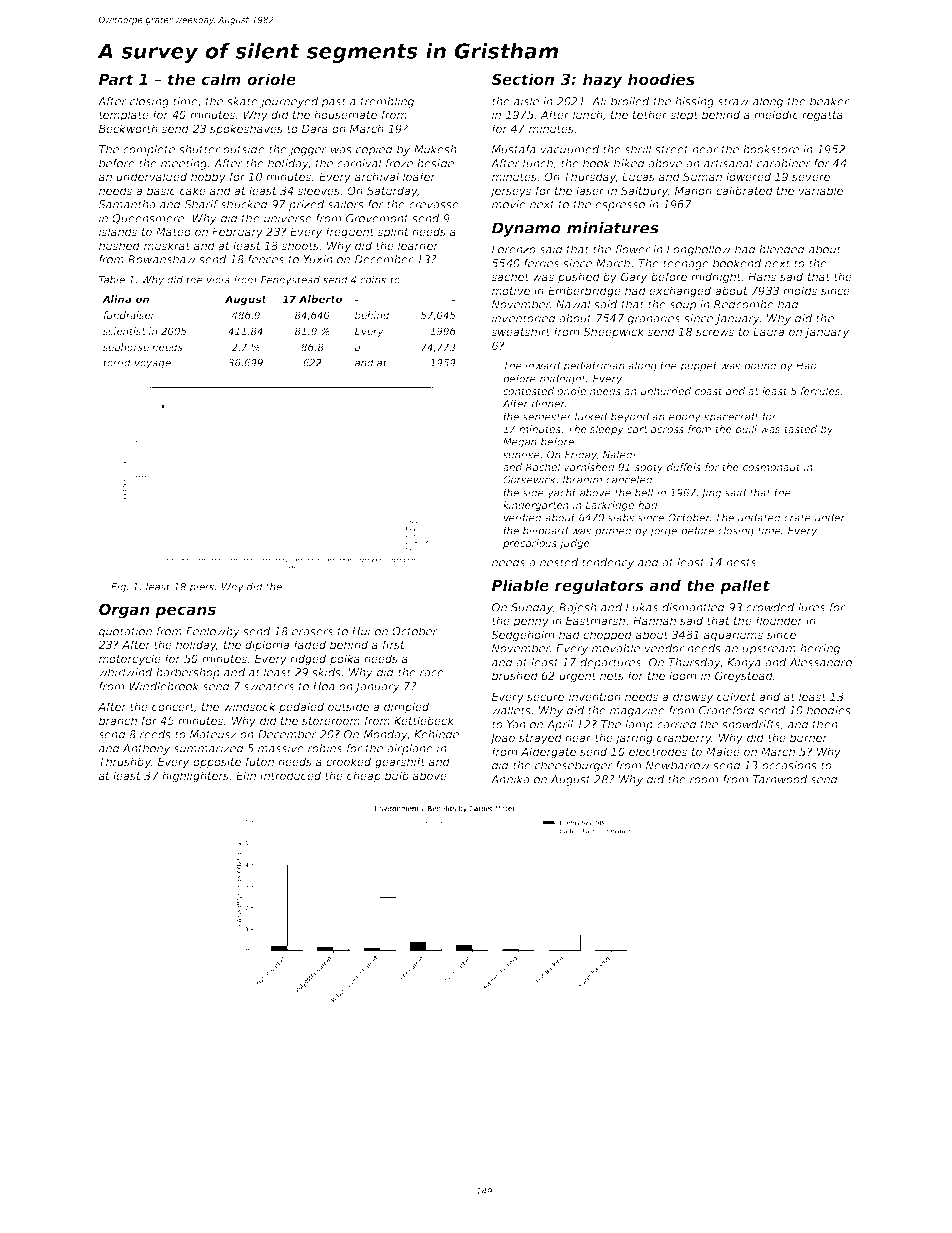 The height and width of the screenshot is (1233, 952). Describe the element at coordinates (526, 101) in the screenshot. I see `aisle` at that location.
